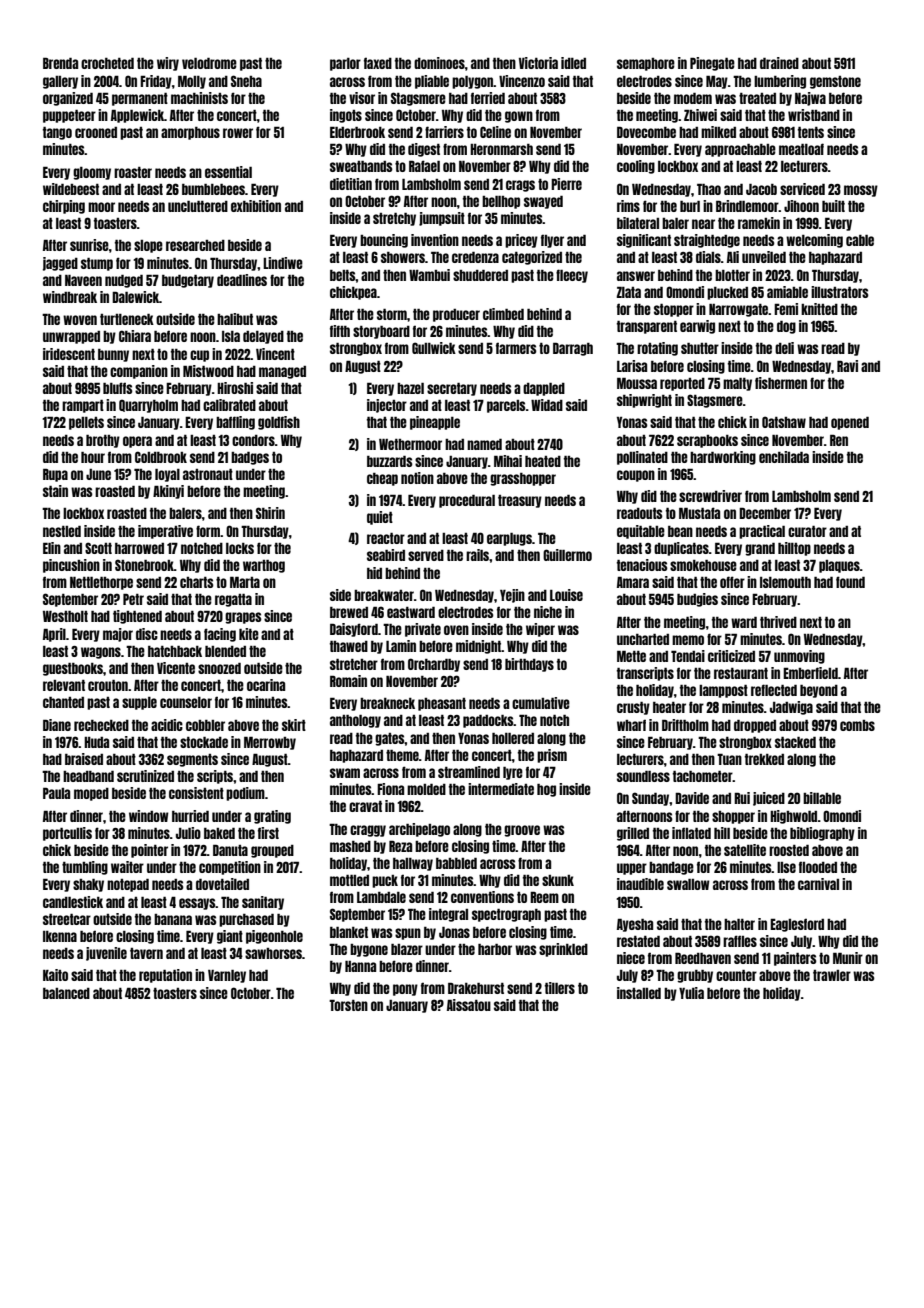 The width and height of the page is (924, 1308). Describe the element at coordinates (165, 976) in the page. I see `reputation` at that location.
